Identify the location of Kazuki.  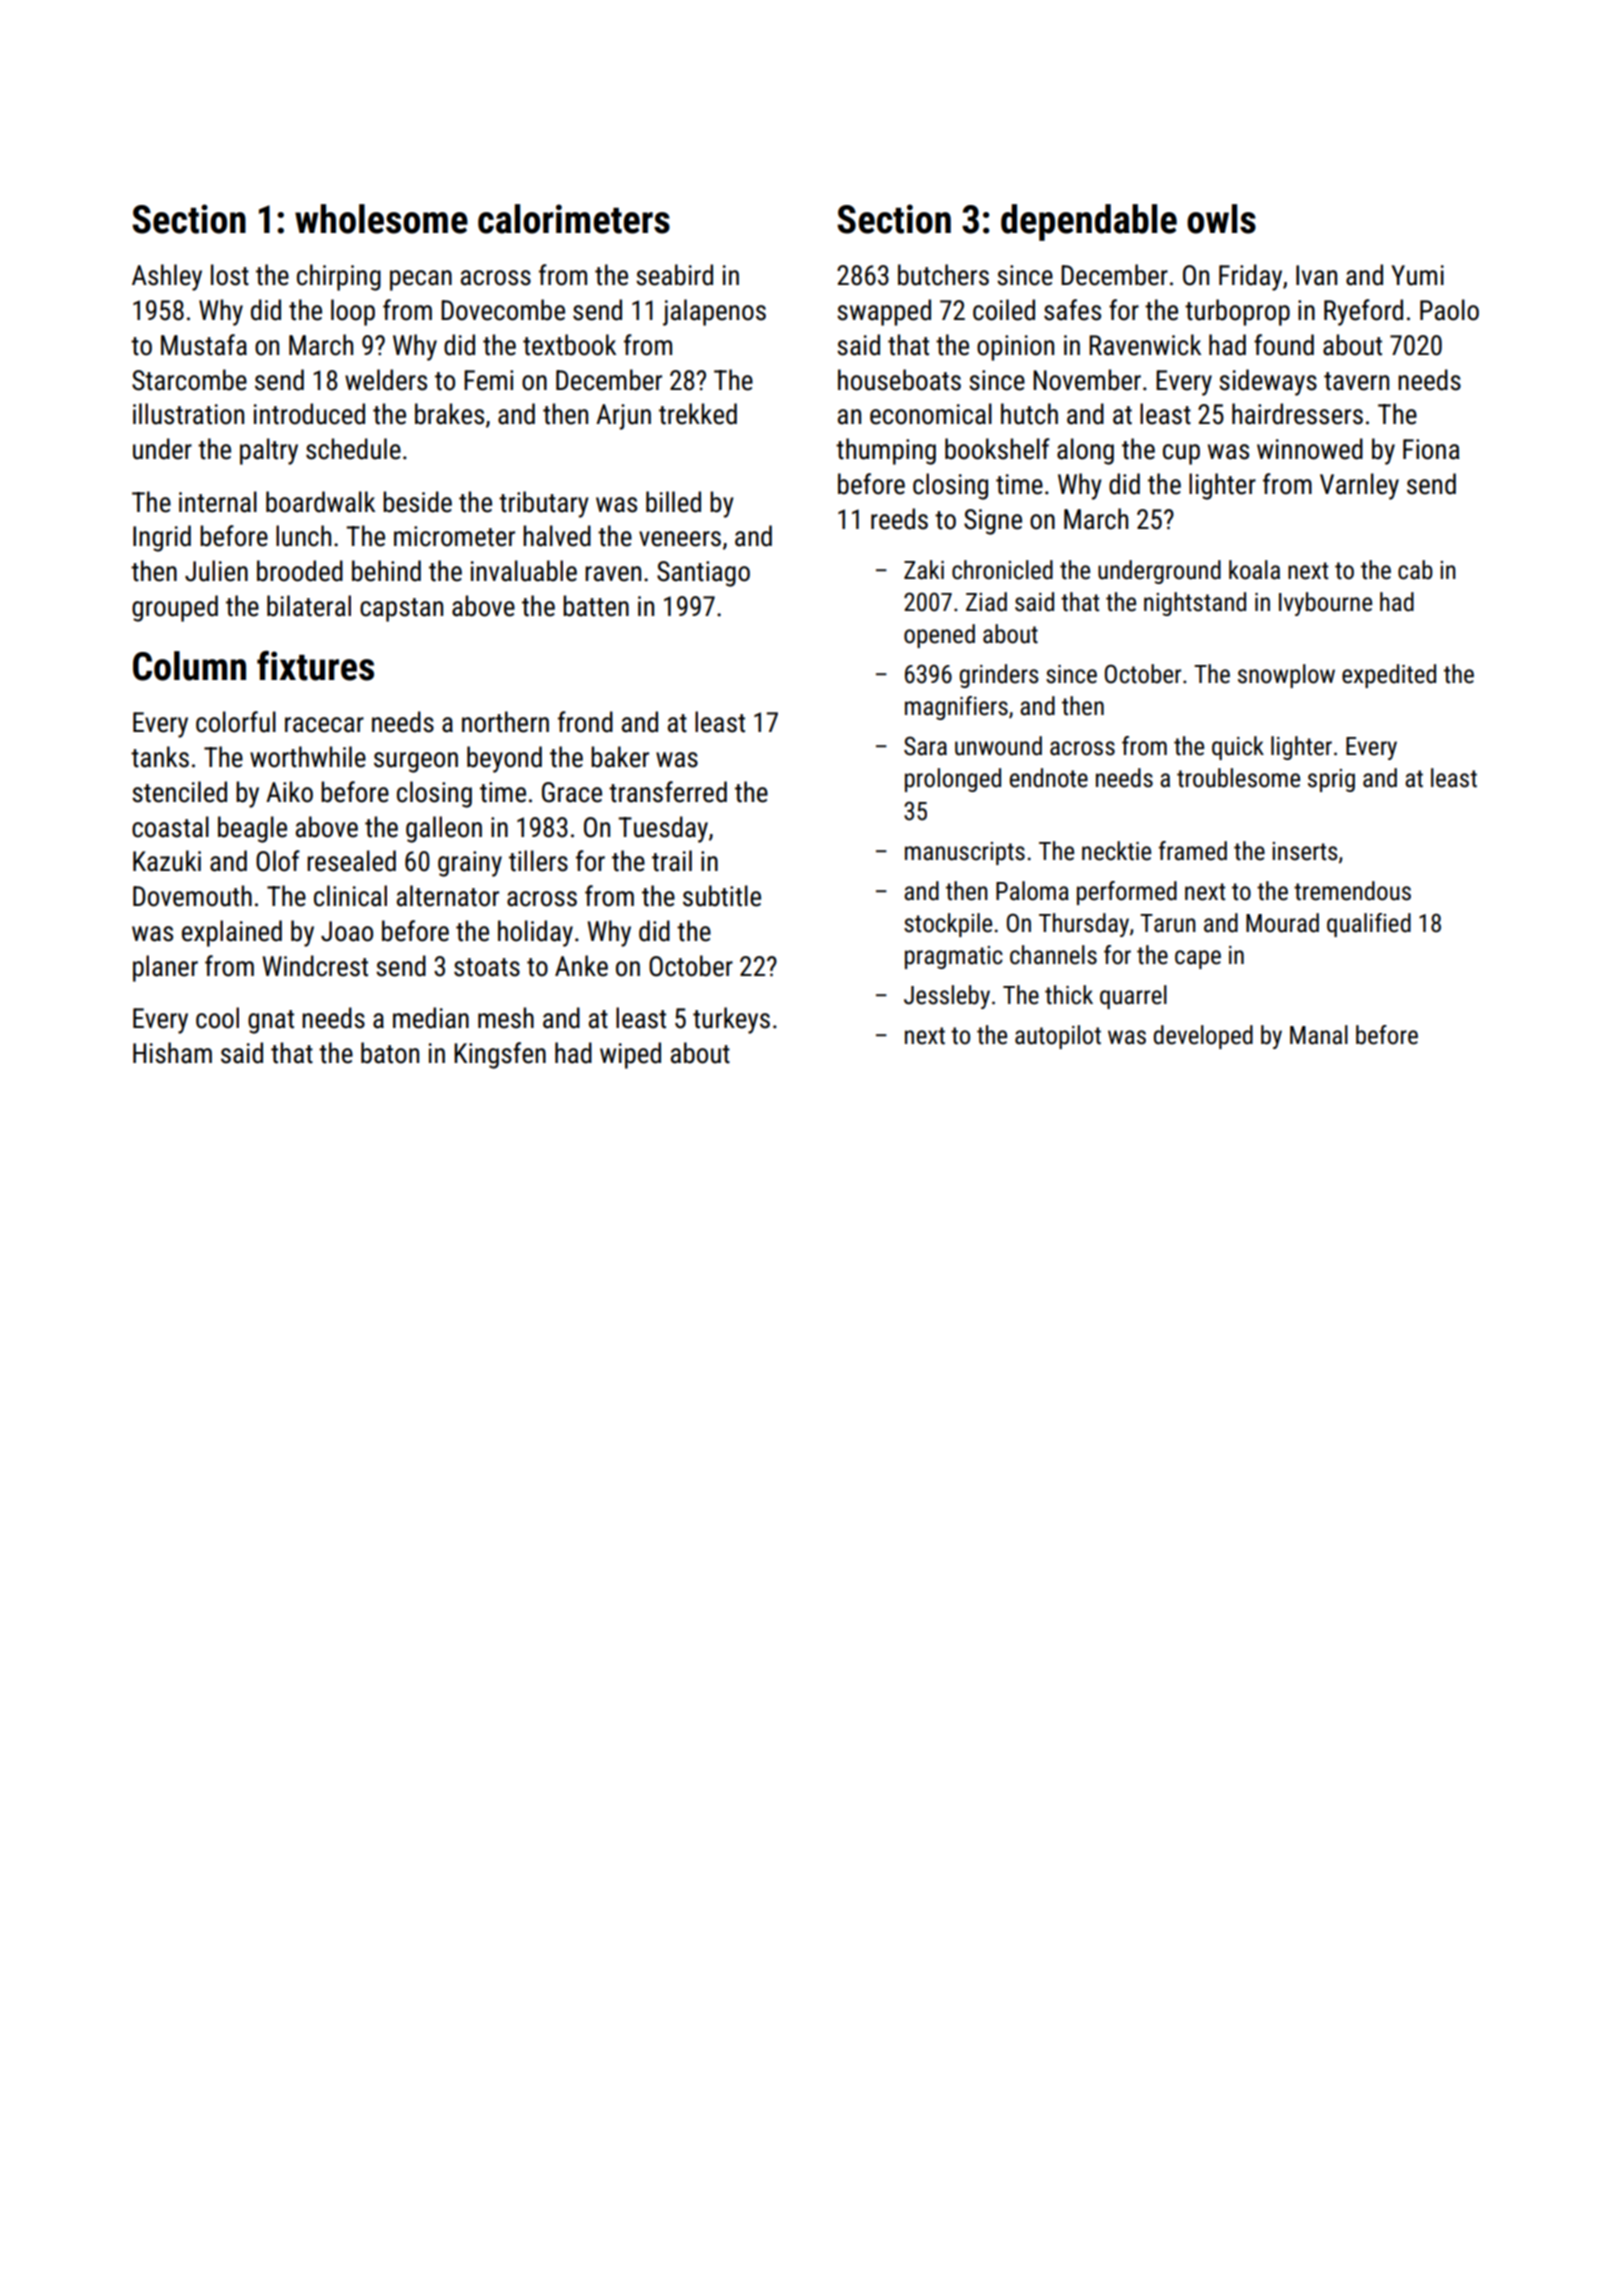
(167, 861).
